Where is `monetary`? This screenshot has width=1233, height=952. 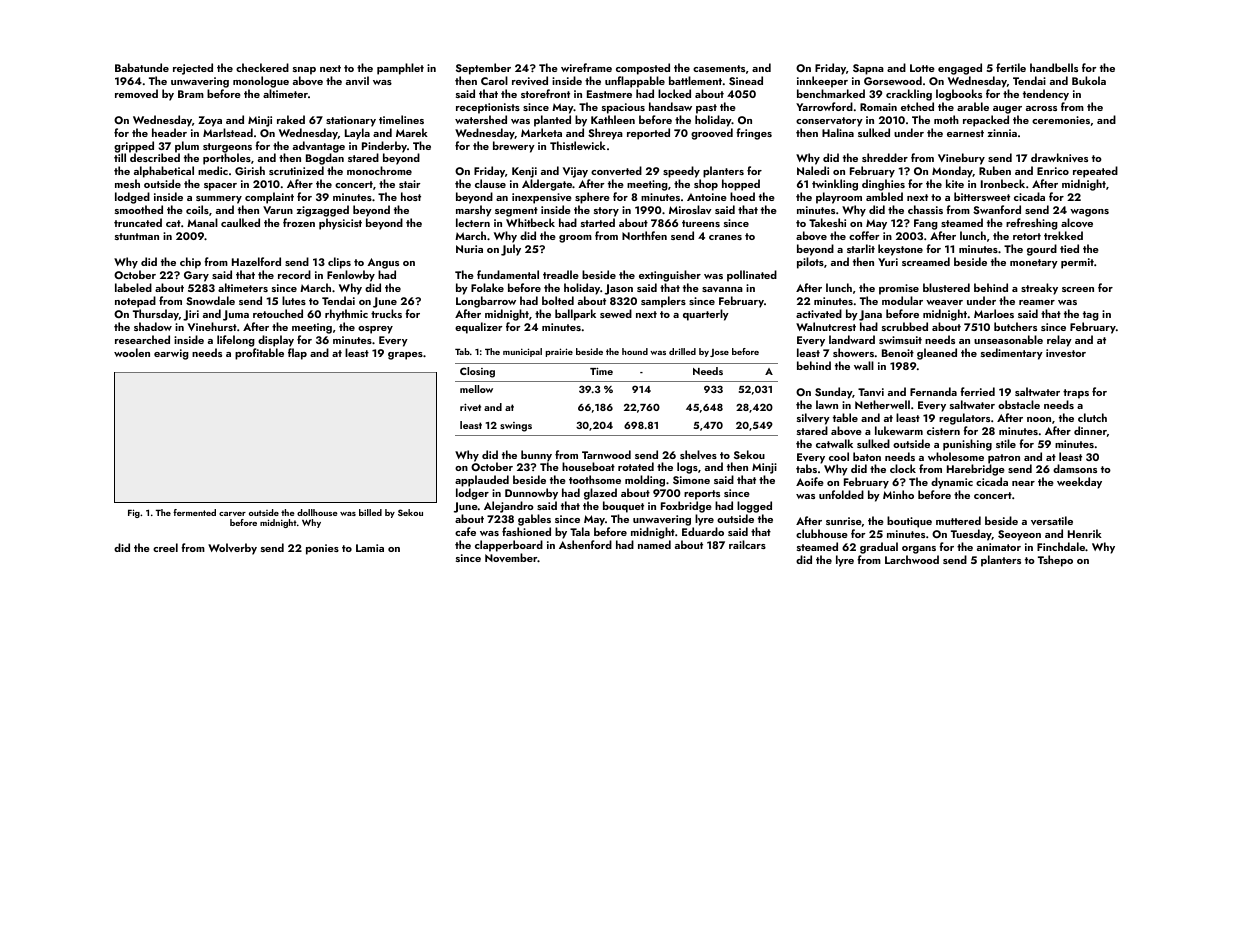 monetary is located at coordinates (1034, 264).
